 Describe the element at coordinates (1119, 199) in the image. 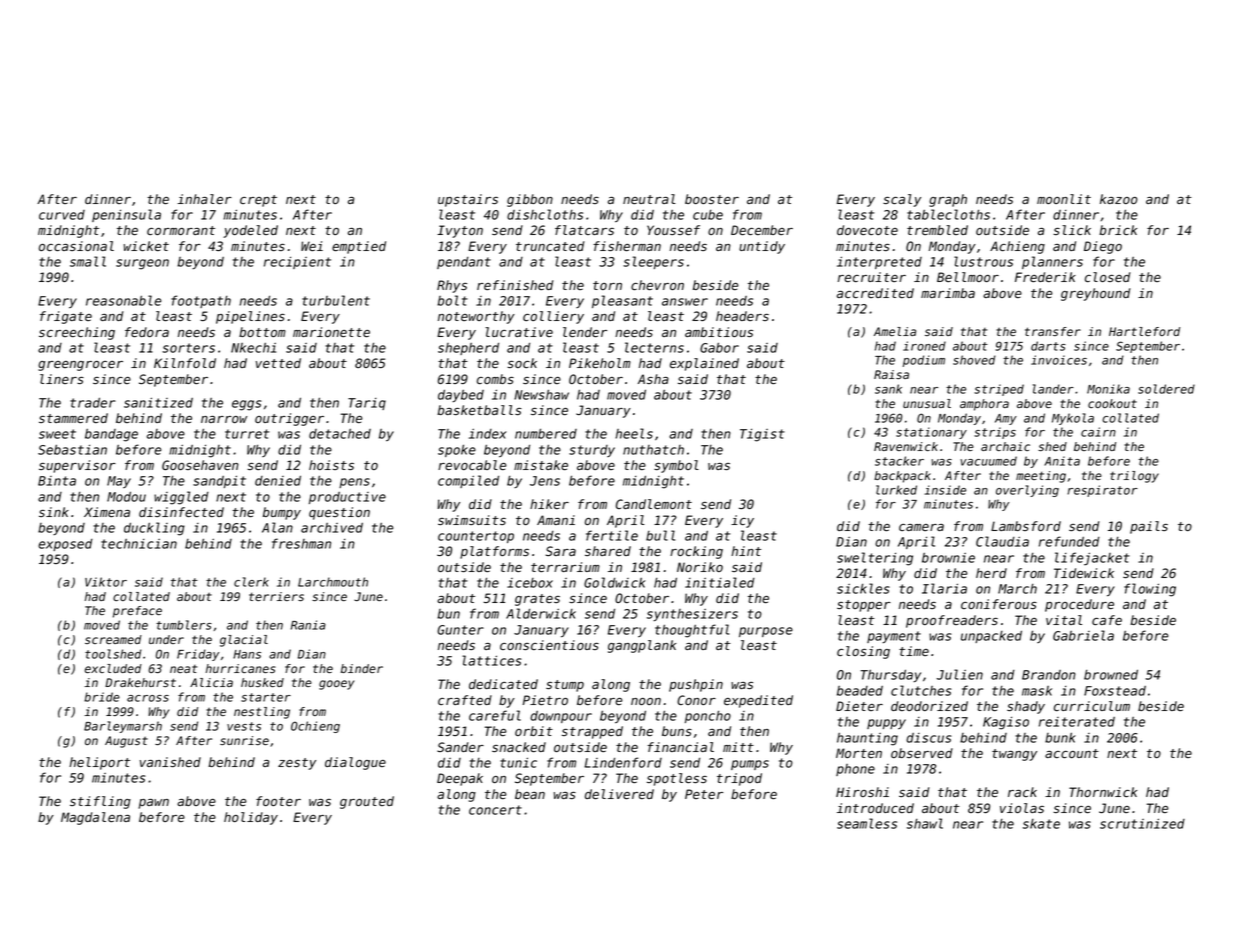

I see `kazoo` at that location.
